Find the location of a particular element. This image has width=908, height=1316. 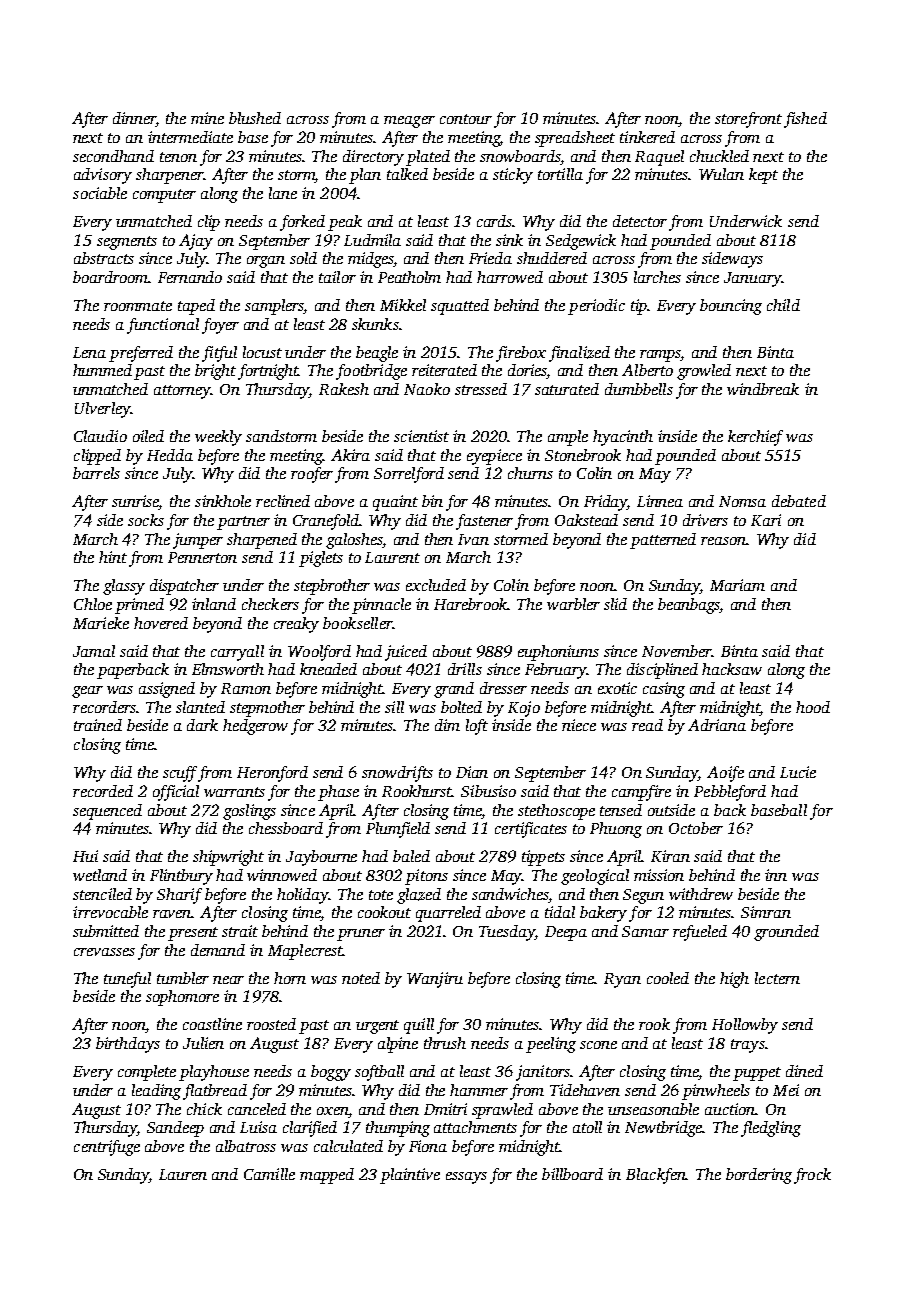

lectern is located at coordinates (777, 978).
